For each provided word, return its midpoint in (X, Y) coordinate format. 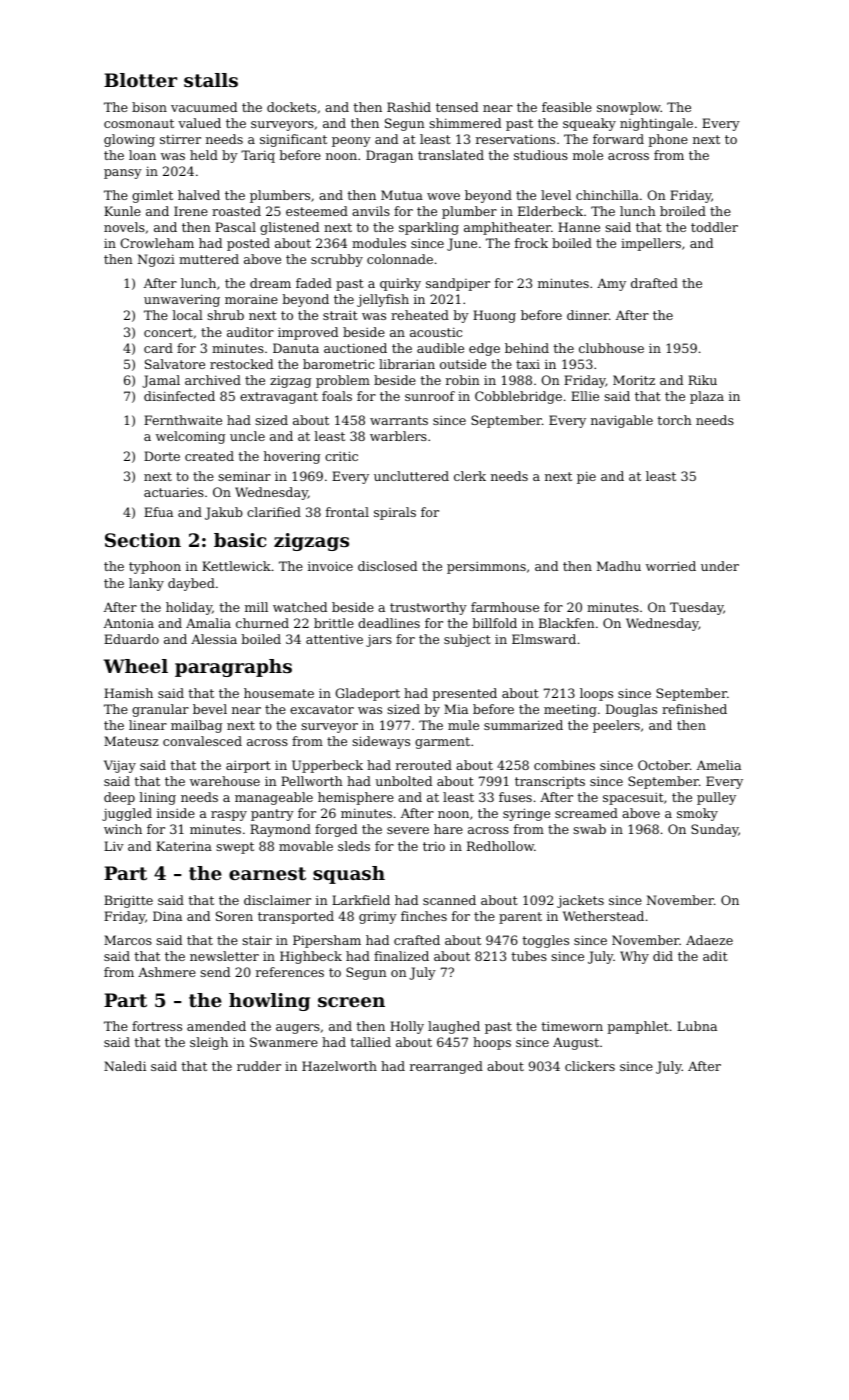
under (720, 566)
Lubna (697, 1026)
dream (270, 283)
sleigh (209, 1043)
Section (143, 540)
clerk (470, 476)
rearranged (446, 1067)
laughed (454, 1027)
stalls (211, 80)
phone (668, 140)
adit (715, 956)
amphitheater (507, 228)
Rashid (409, 107)
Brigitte (128, 901)
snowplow (629, 108)
